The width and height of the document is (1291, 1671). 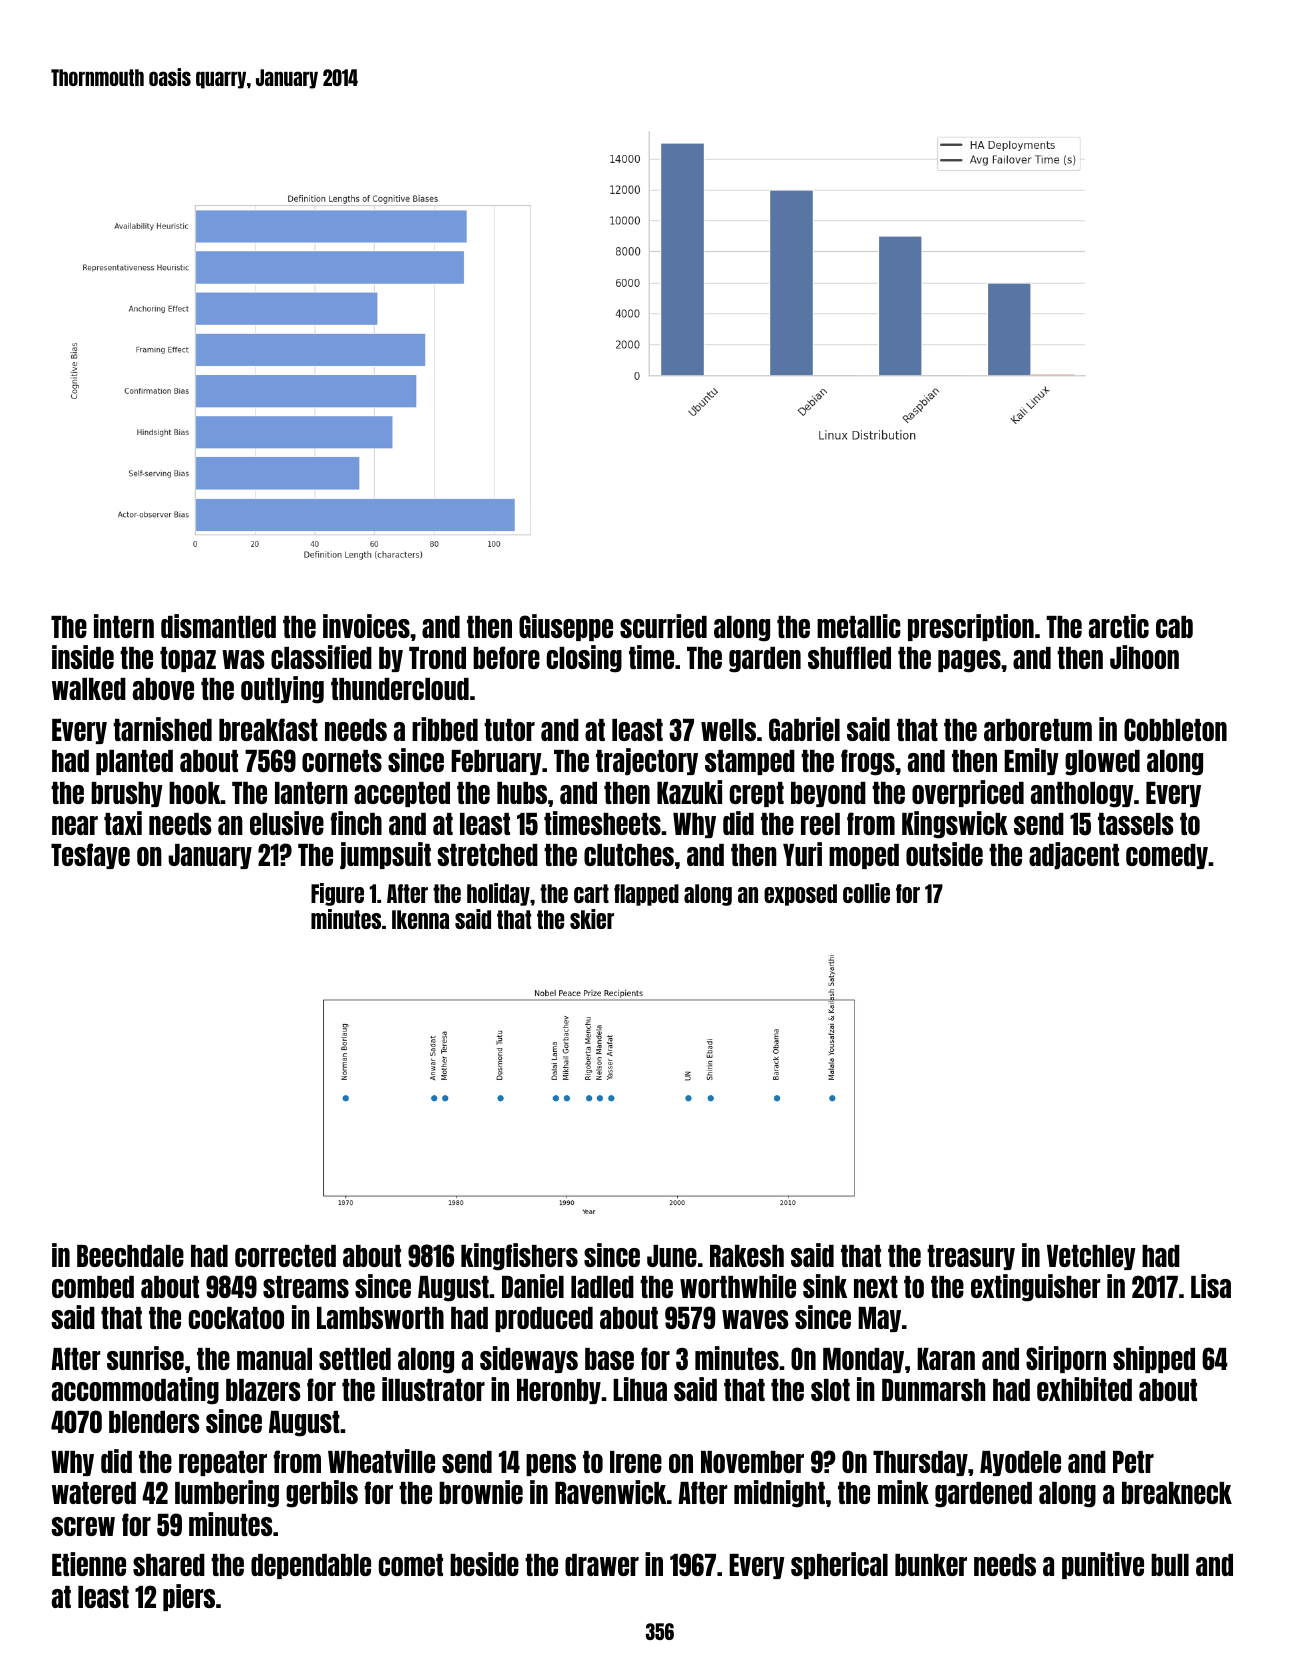 I want to click on punitive, so click(x=1103, y=1565).
